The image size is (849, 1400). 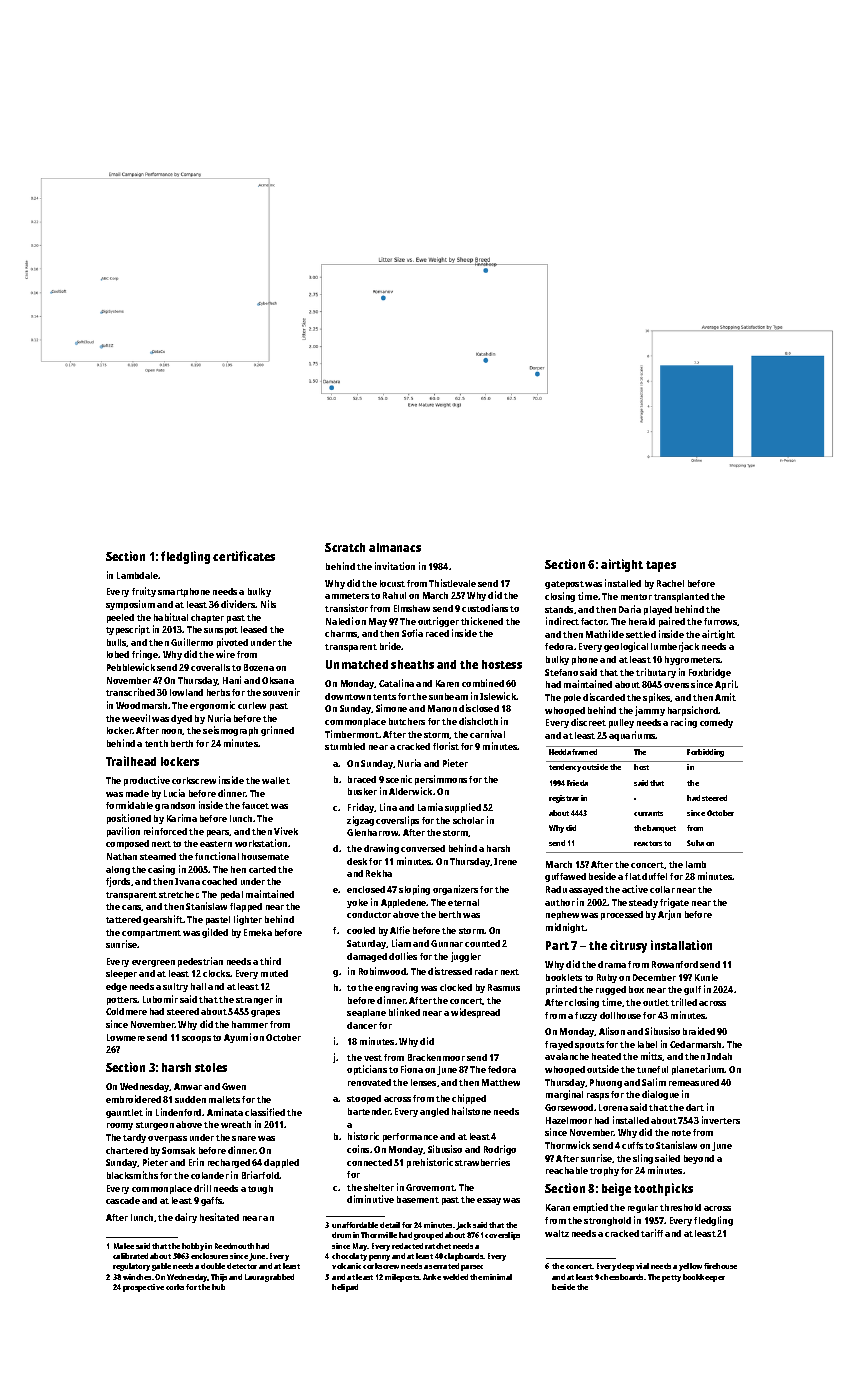 What do you see at coordinates (127, 1150) in the page?
I see `chartered` at bounding box center [127, 1150].
